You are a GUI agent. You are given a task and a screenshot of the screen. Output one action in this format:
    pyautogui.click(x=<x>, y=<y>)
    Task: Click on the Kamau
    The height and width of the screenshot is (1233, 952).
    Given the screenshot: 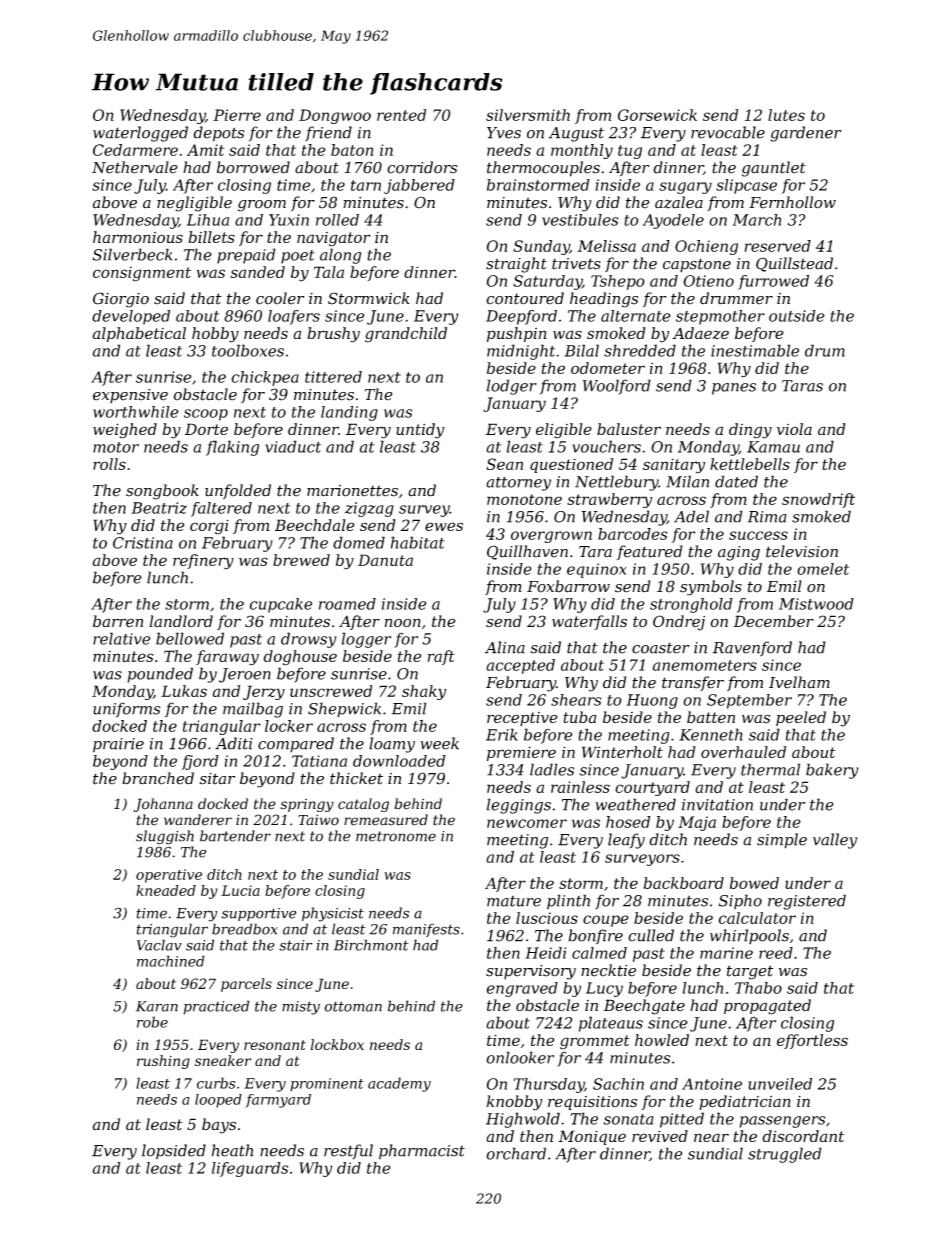 What is the action you would take?
    pyautogui.click(x=773, y=447)
